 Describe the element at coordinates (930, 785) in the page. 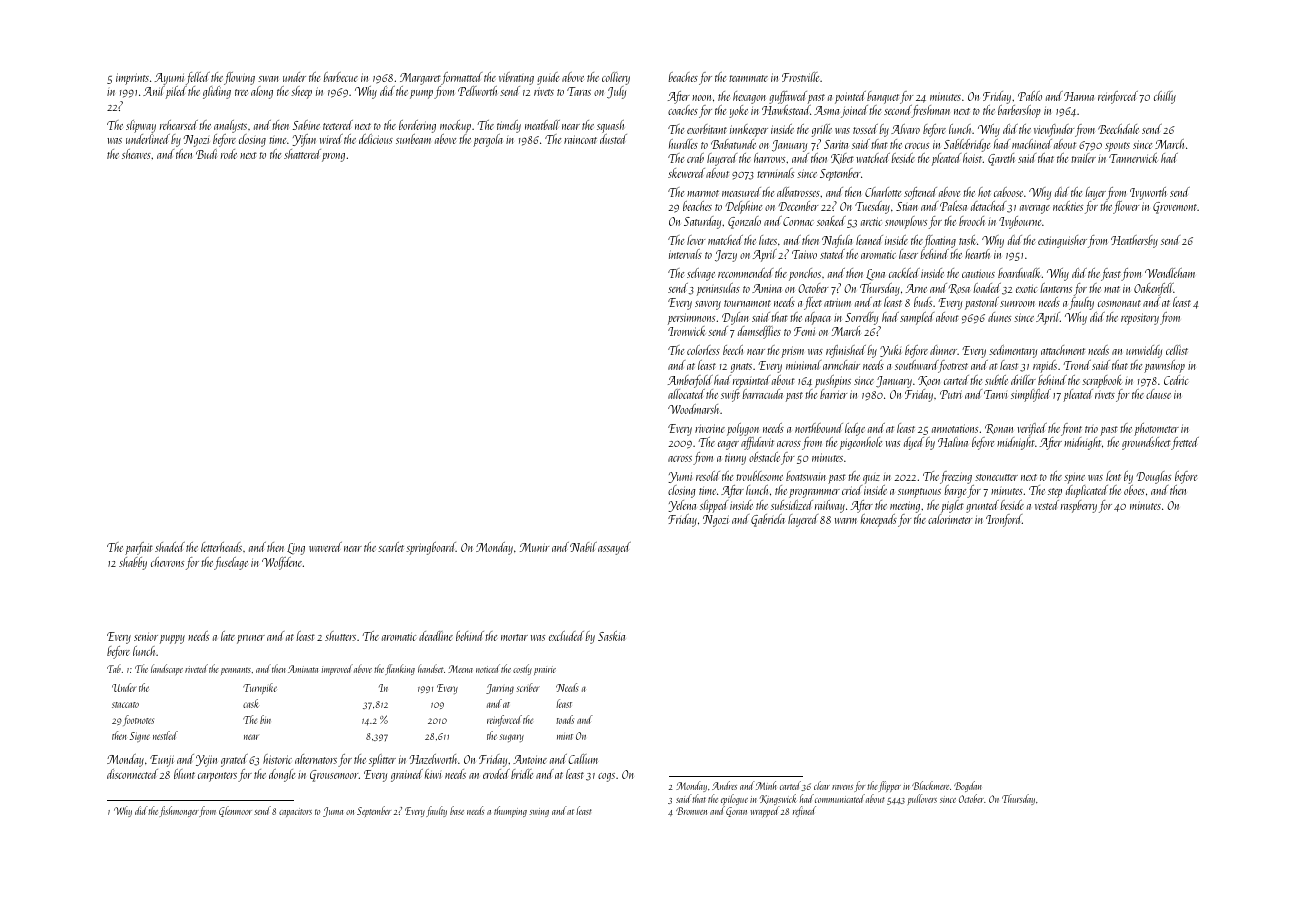

I see `Blackmere` at that location.
